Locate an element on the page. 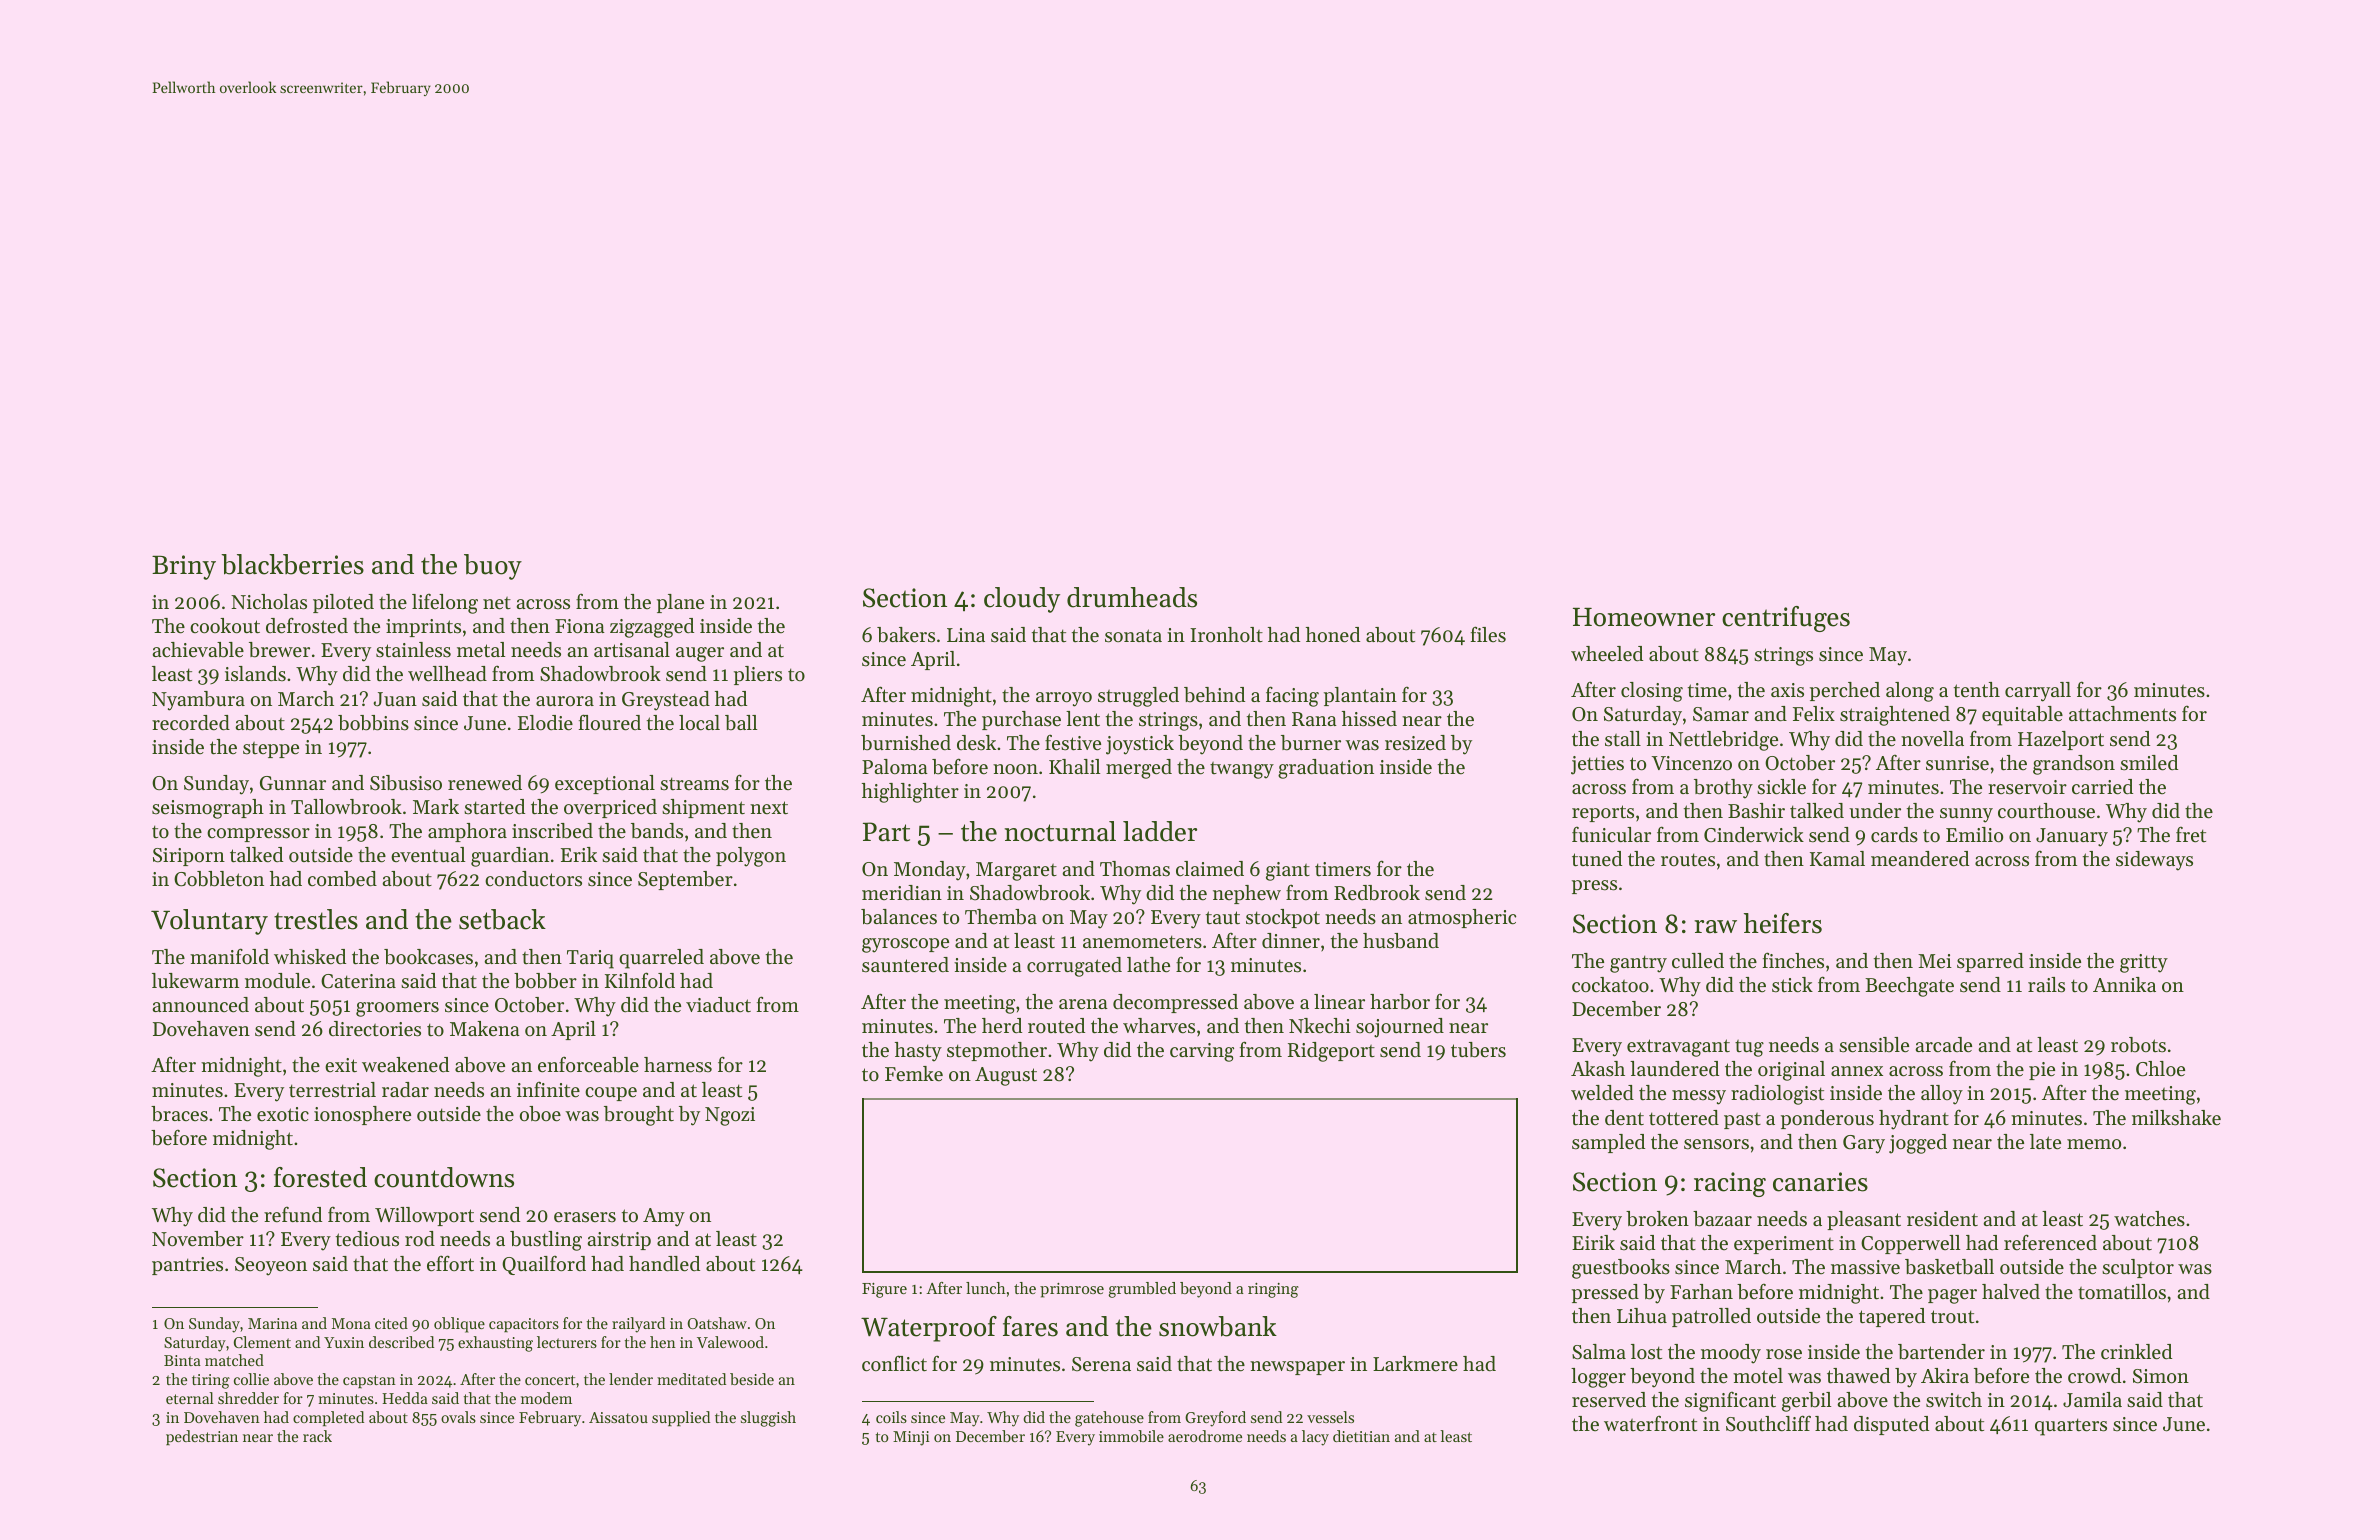  renewed is located at coordinates (485, 783).
